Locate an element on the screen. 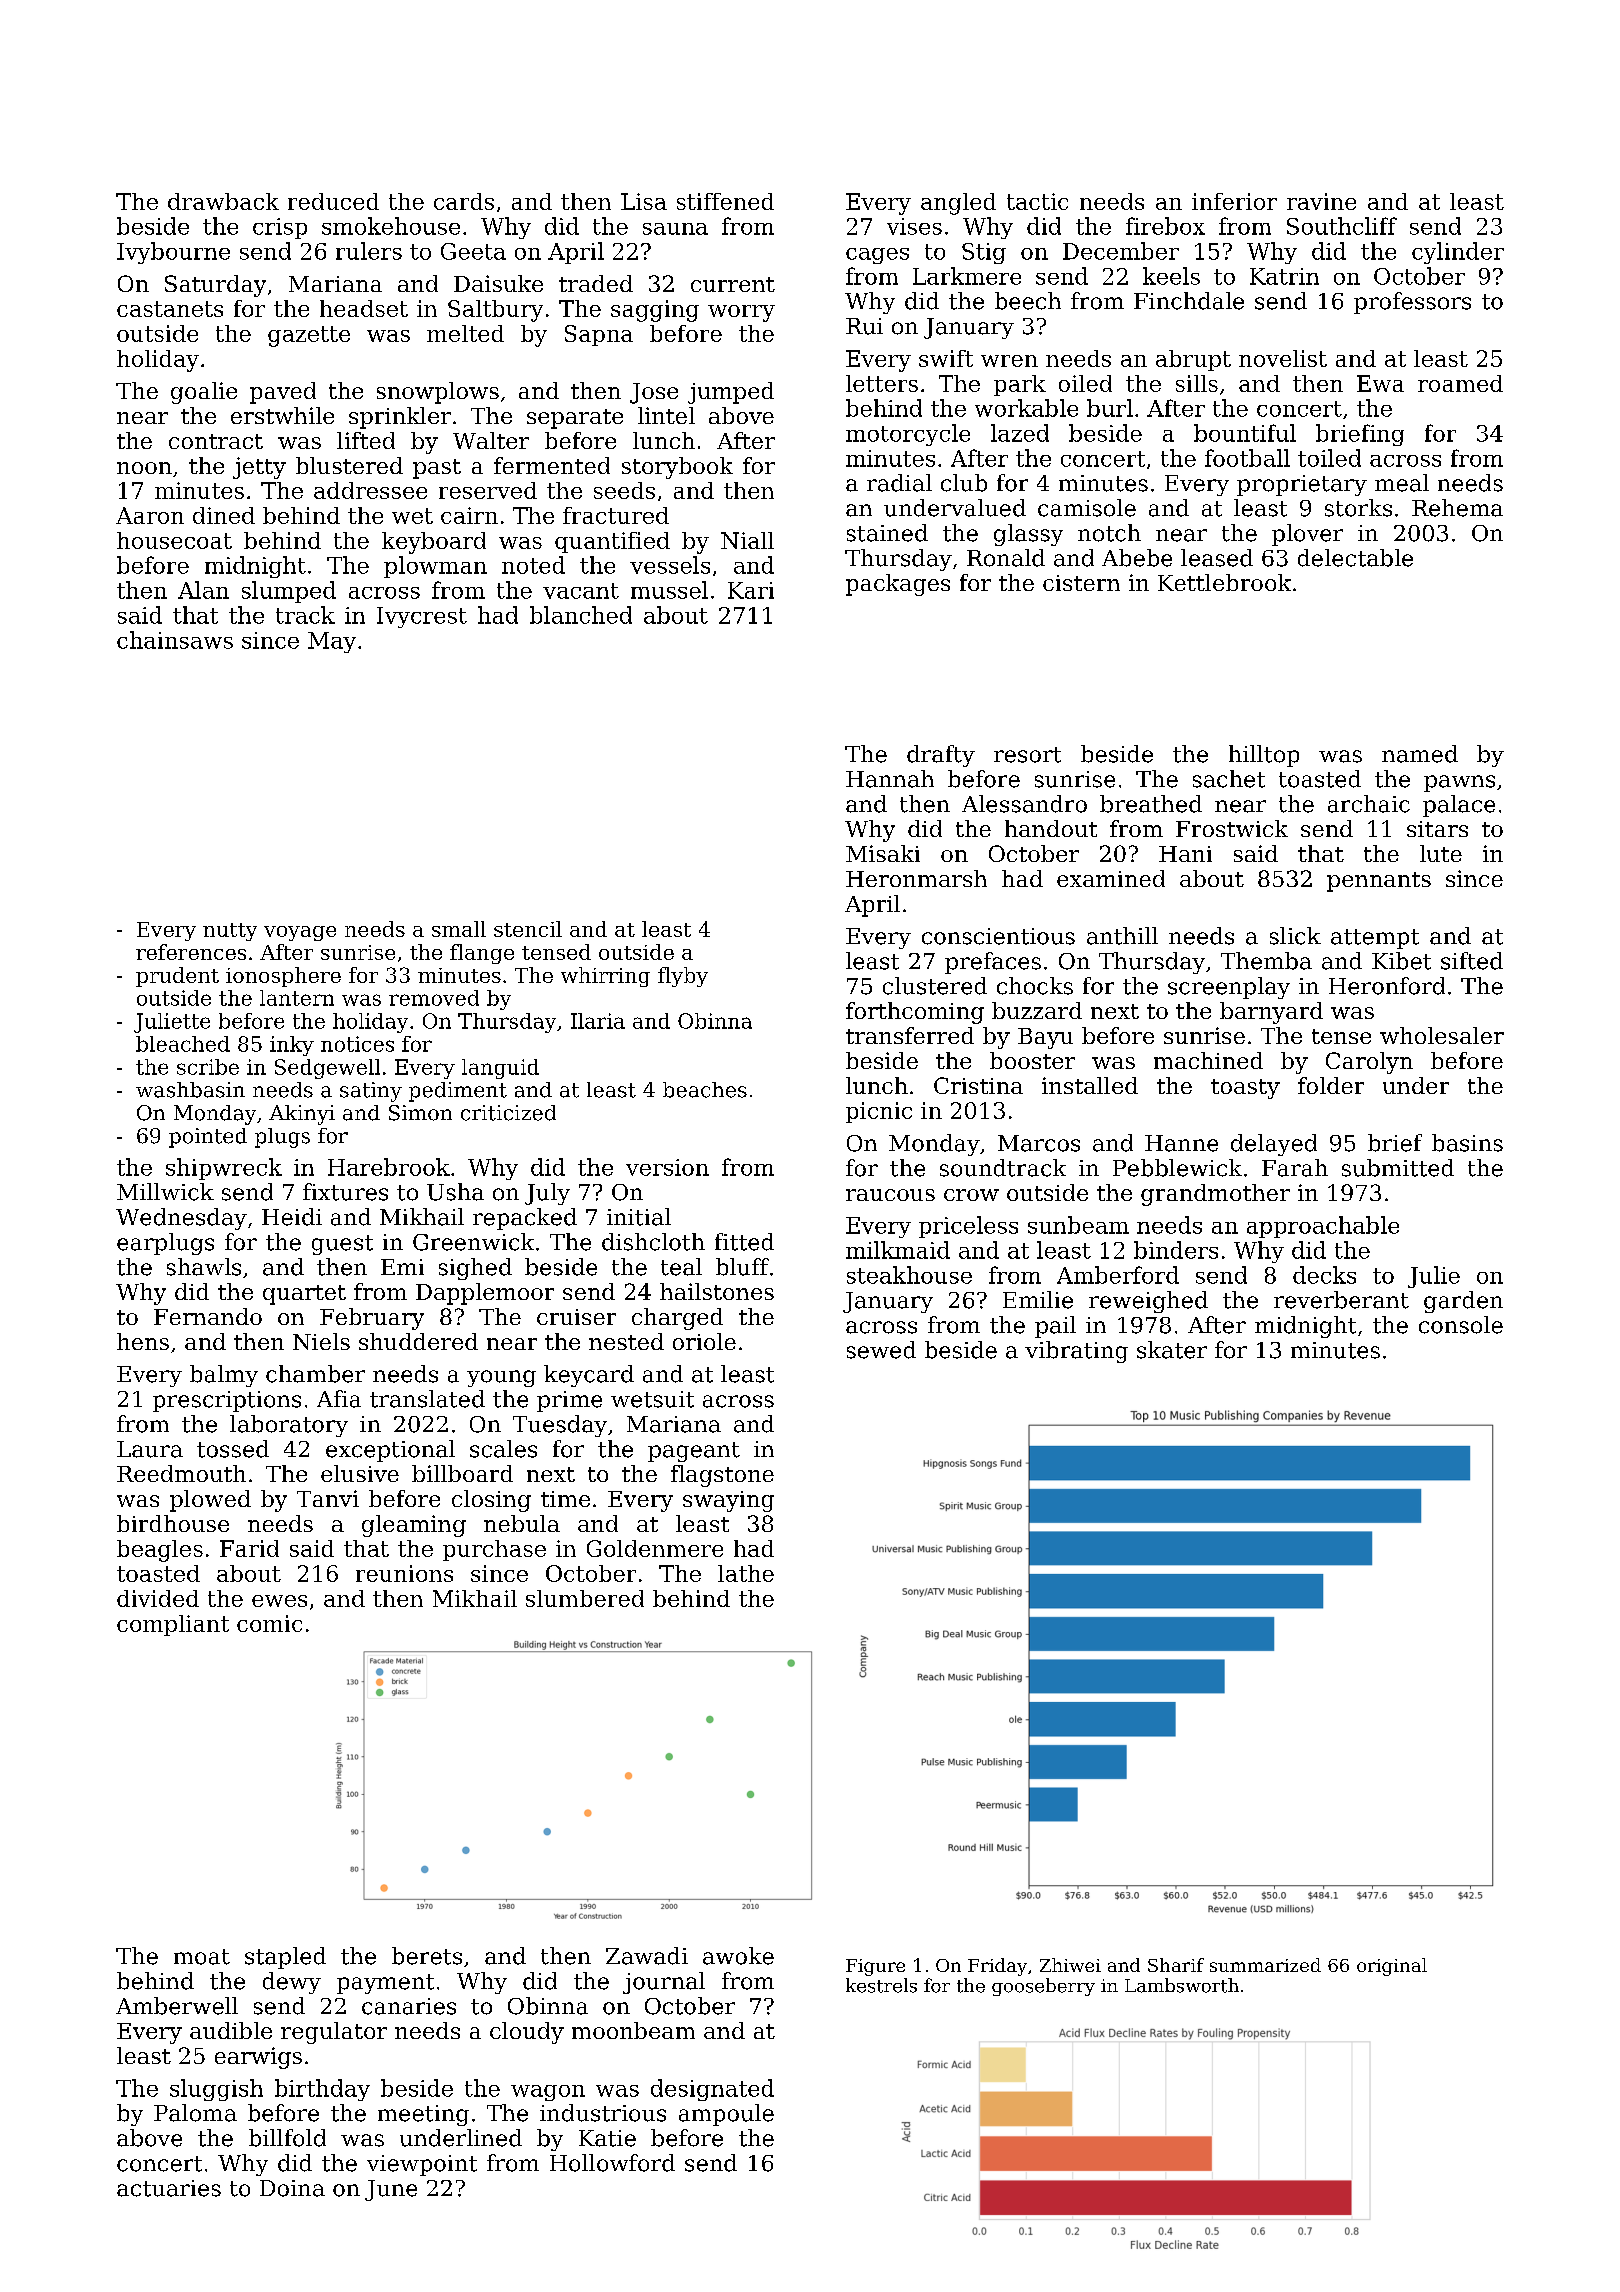  actuaries is located at coordinates (169, 2188).
